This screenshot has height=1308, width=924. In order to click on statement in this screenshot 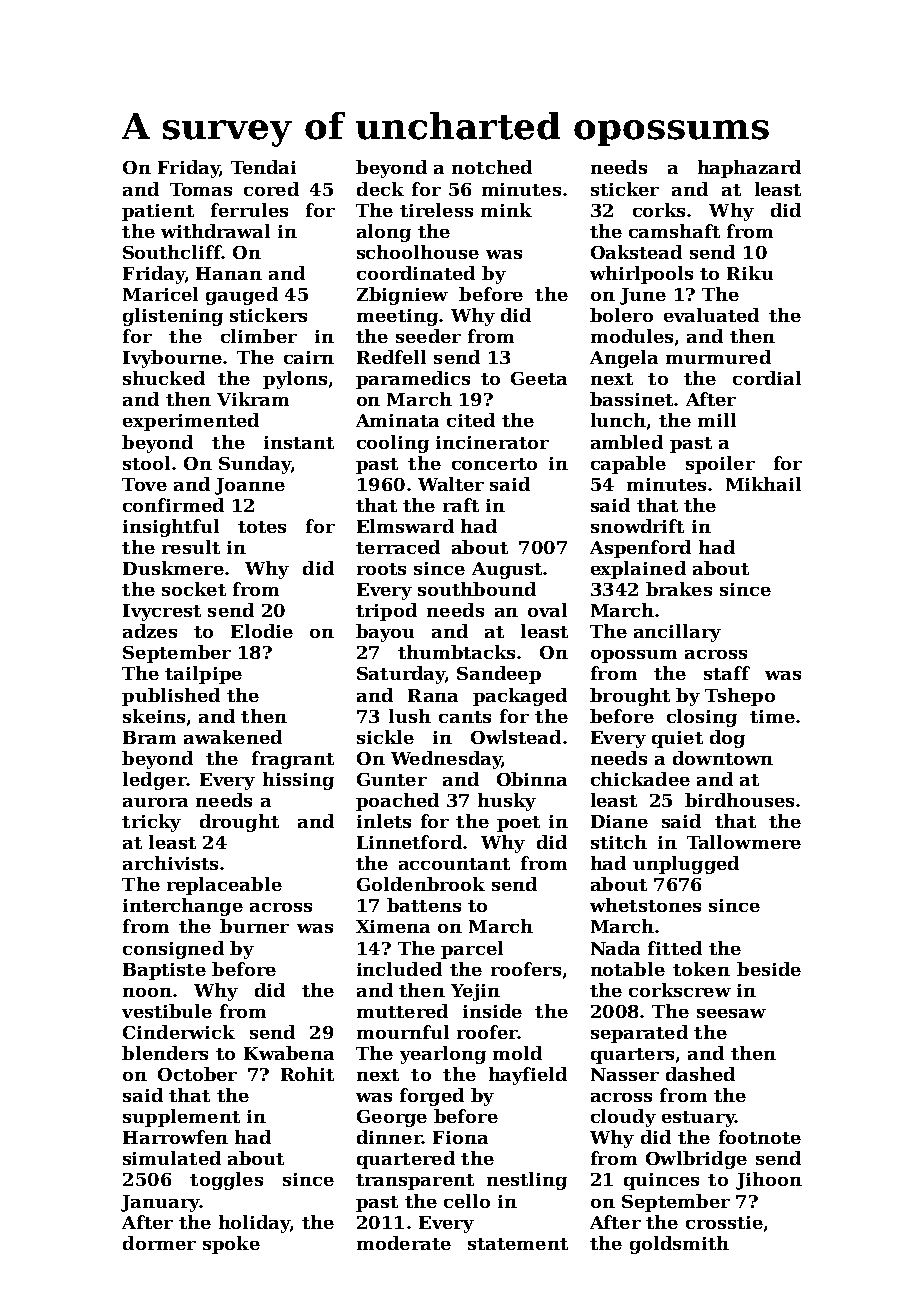, I will do `click(518, 1244)`.
